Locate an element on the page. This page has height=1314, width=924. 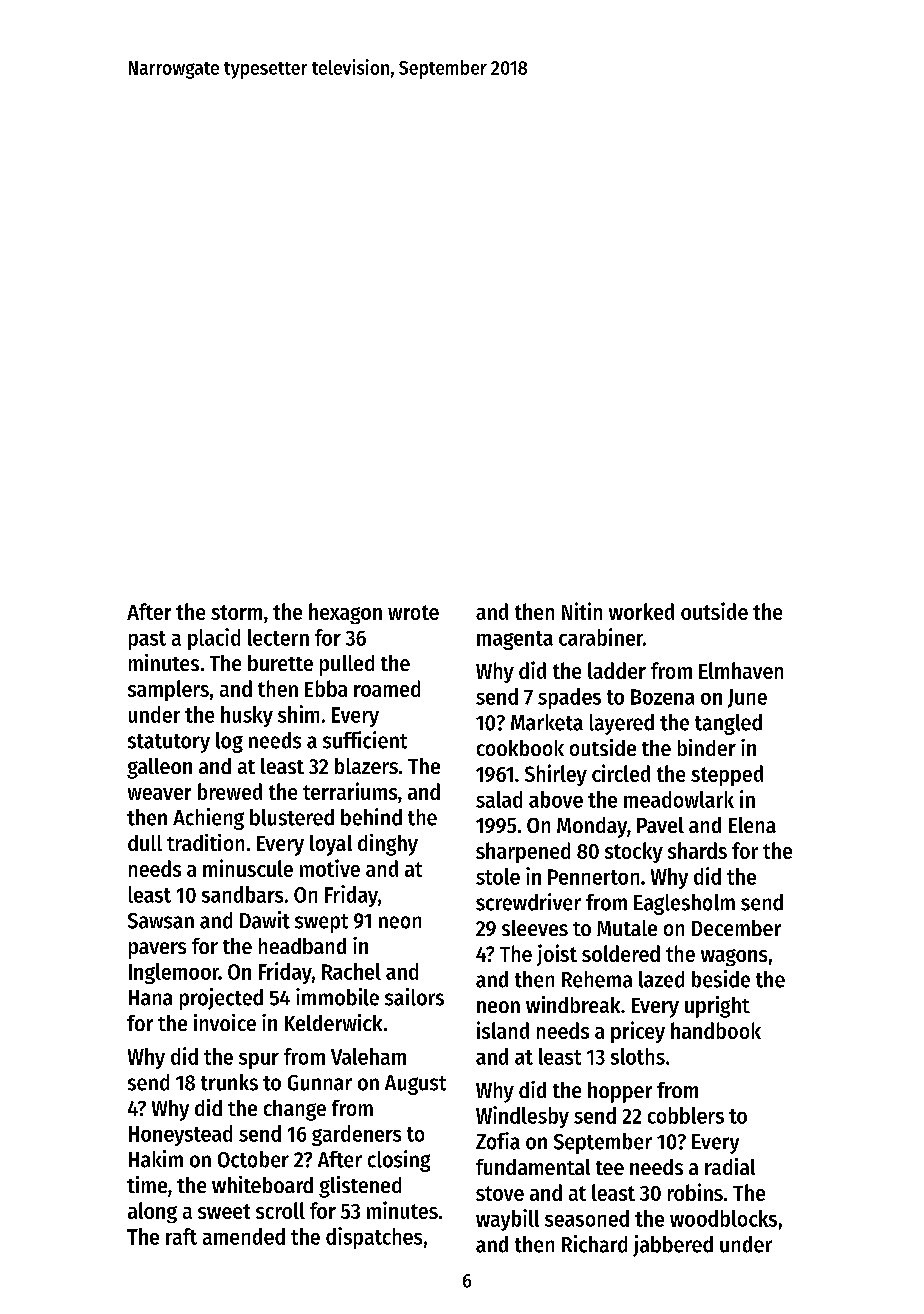
dispatches is located at coordinates (374, 1238).
